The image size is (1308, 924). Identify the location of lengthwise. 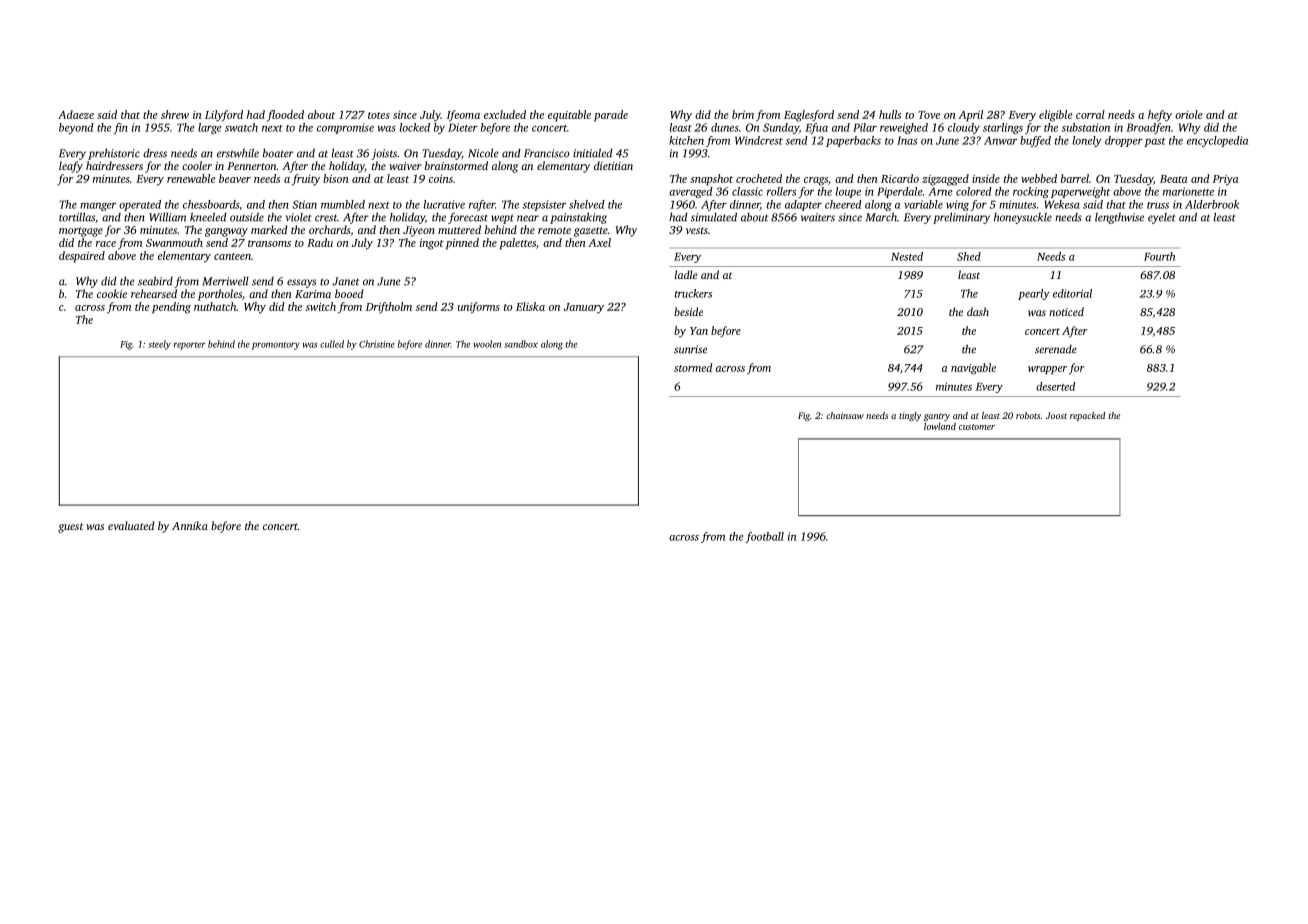
(1119, 218).
